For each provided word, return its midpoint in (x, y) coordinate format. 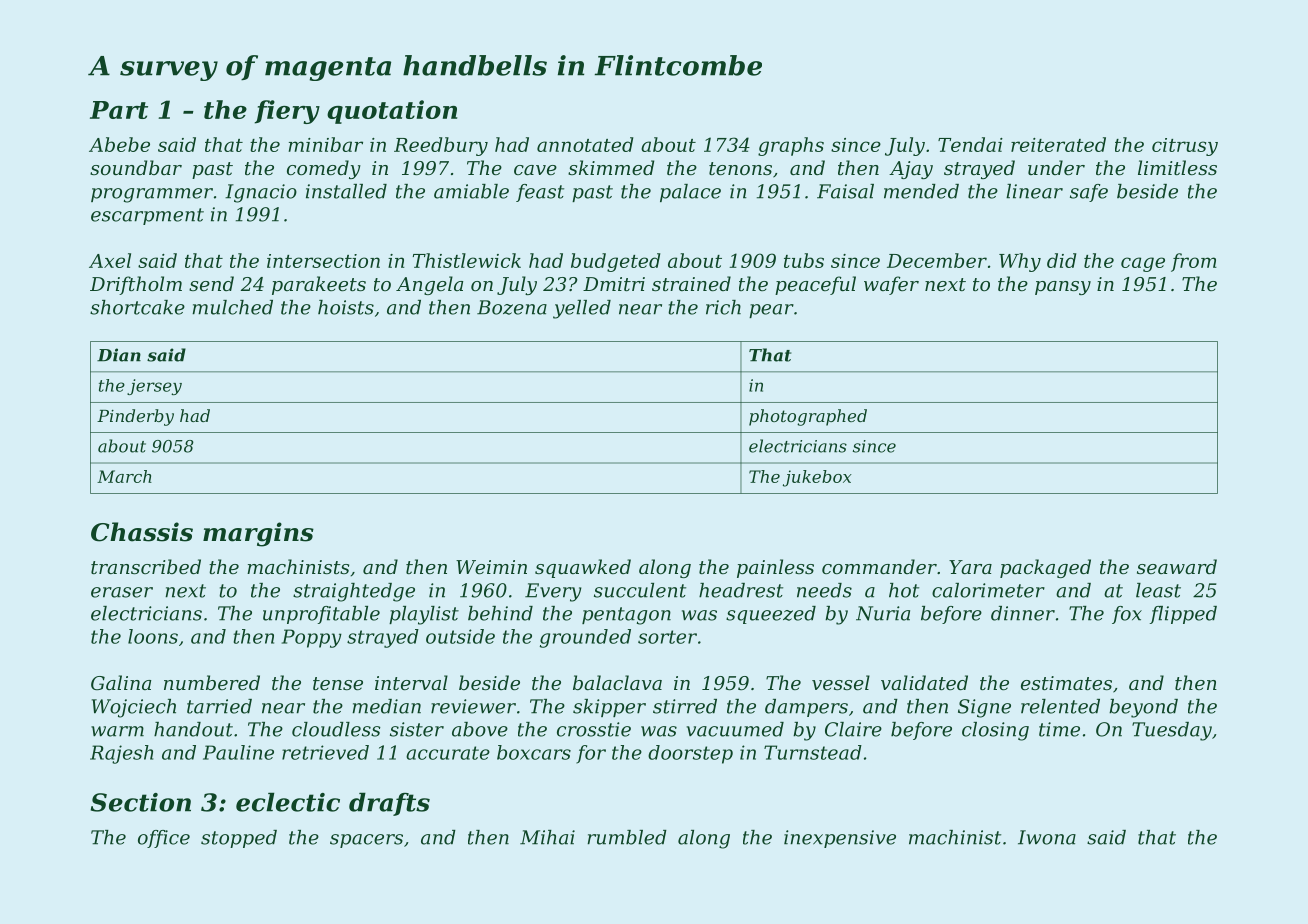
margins (258, 534)
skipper (609, 708)
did (1061, 260)
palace (690, 193)
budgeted (615, 262)
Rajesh (121, 754)
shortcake (137, 307)
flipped (1183, 615)
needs (824, 590)
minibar (325, 144)
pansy (1063, 288)
